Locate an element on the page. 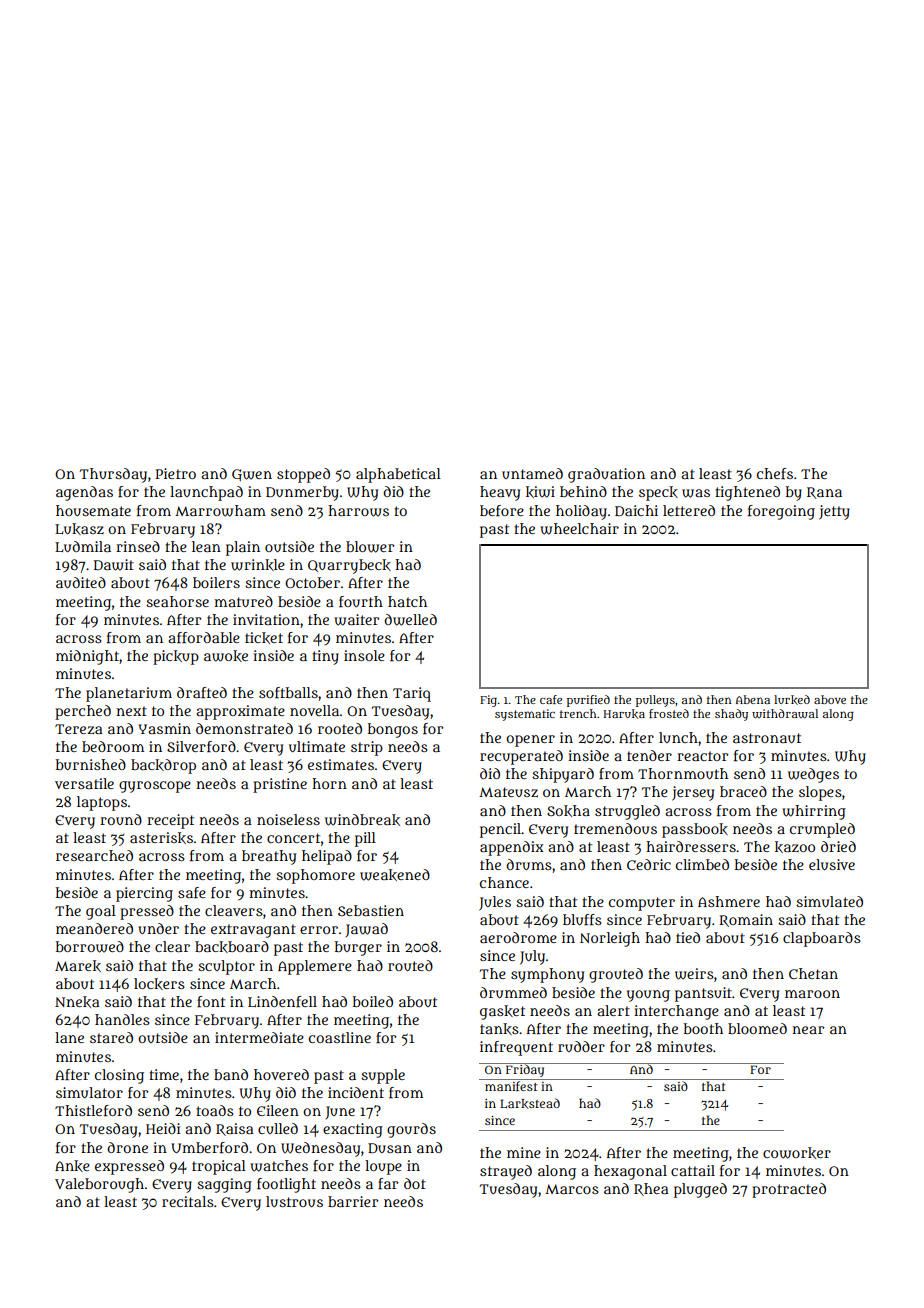 The image size is (924, 1308). time is located at coordinates (164, 1074).
